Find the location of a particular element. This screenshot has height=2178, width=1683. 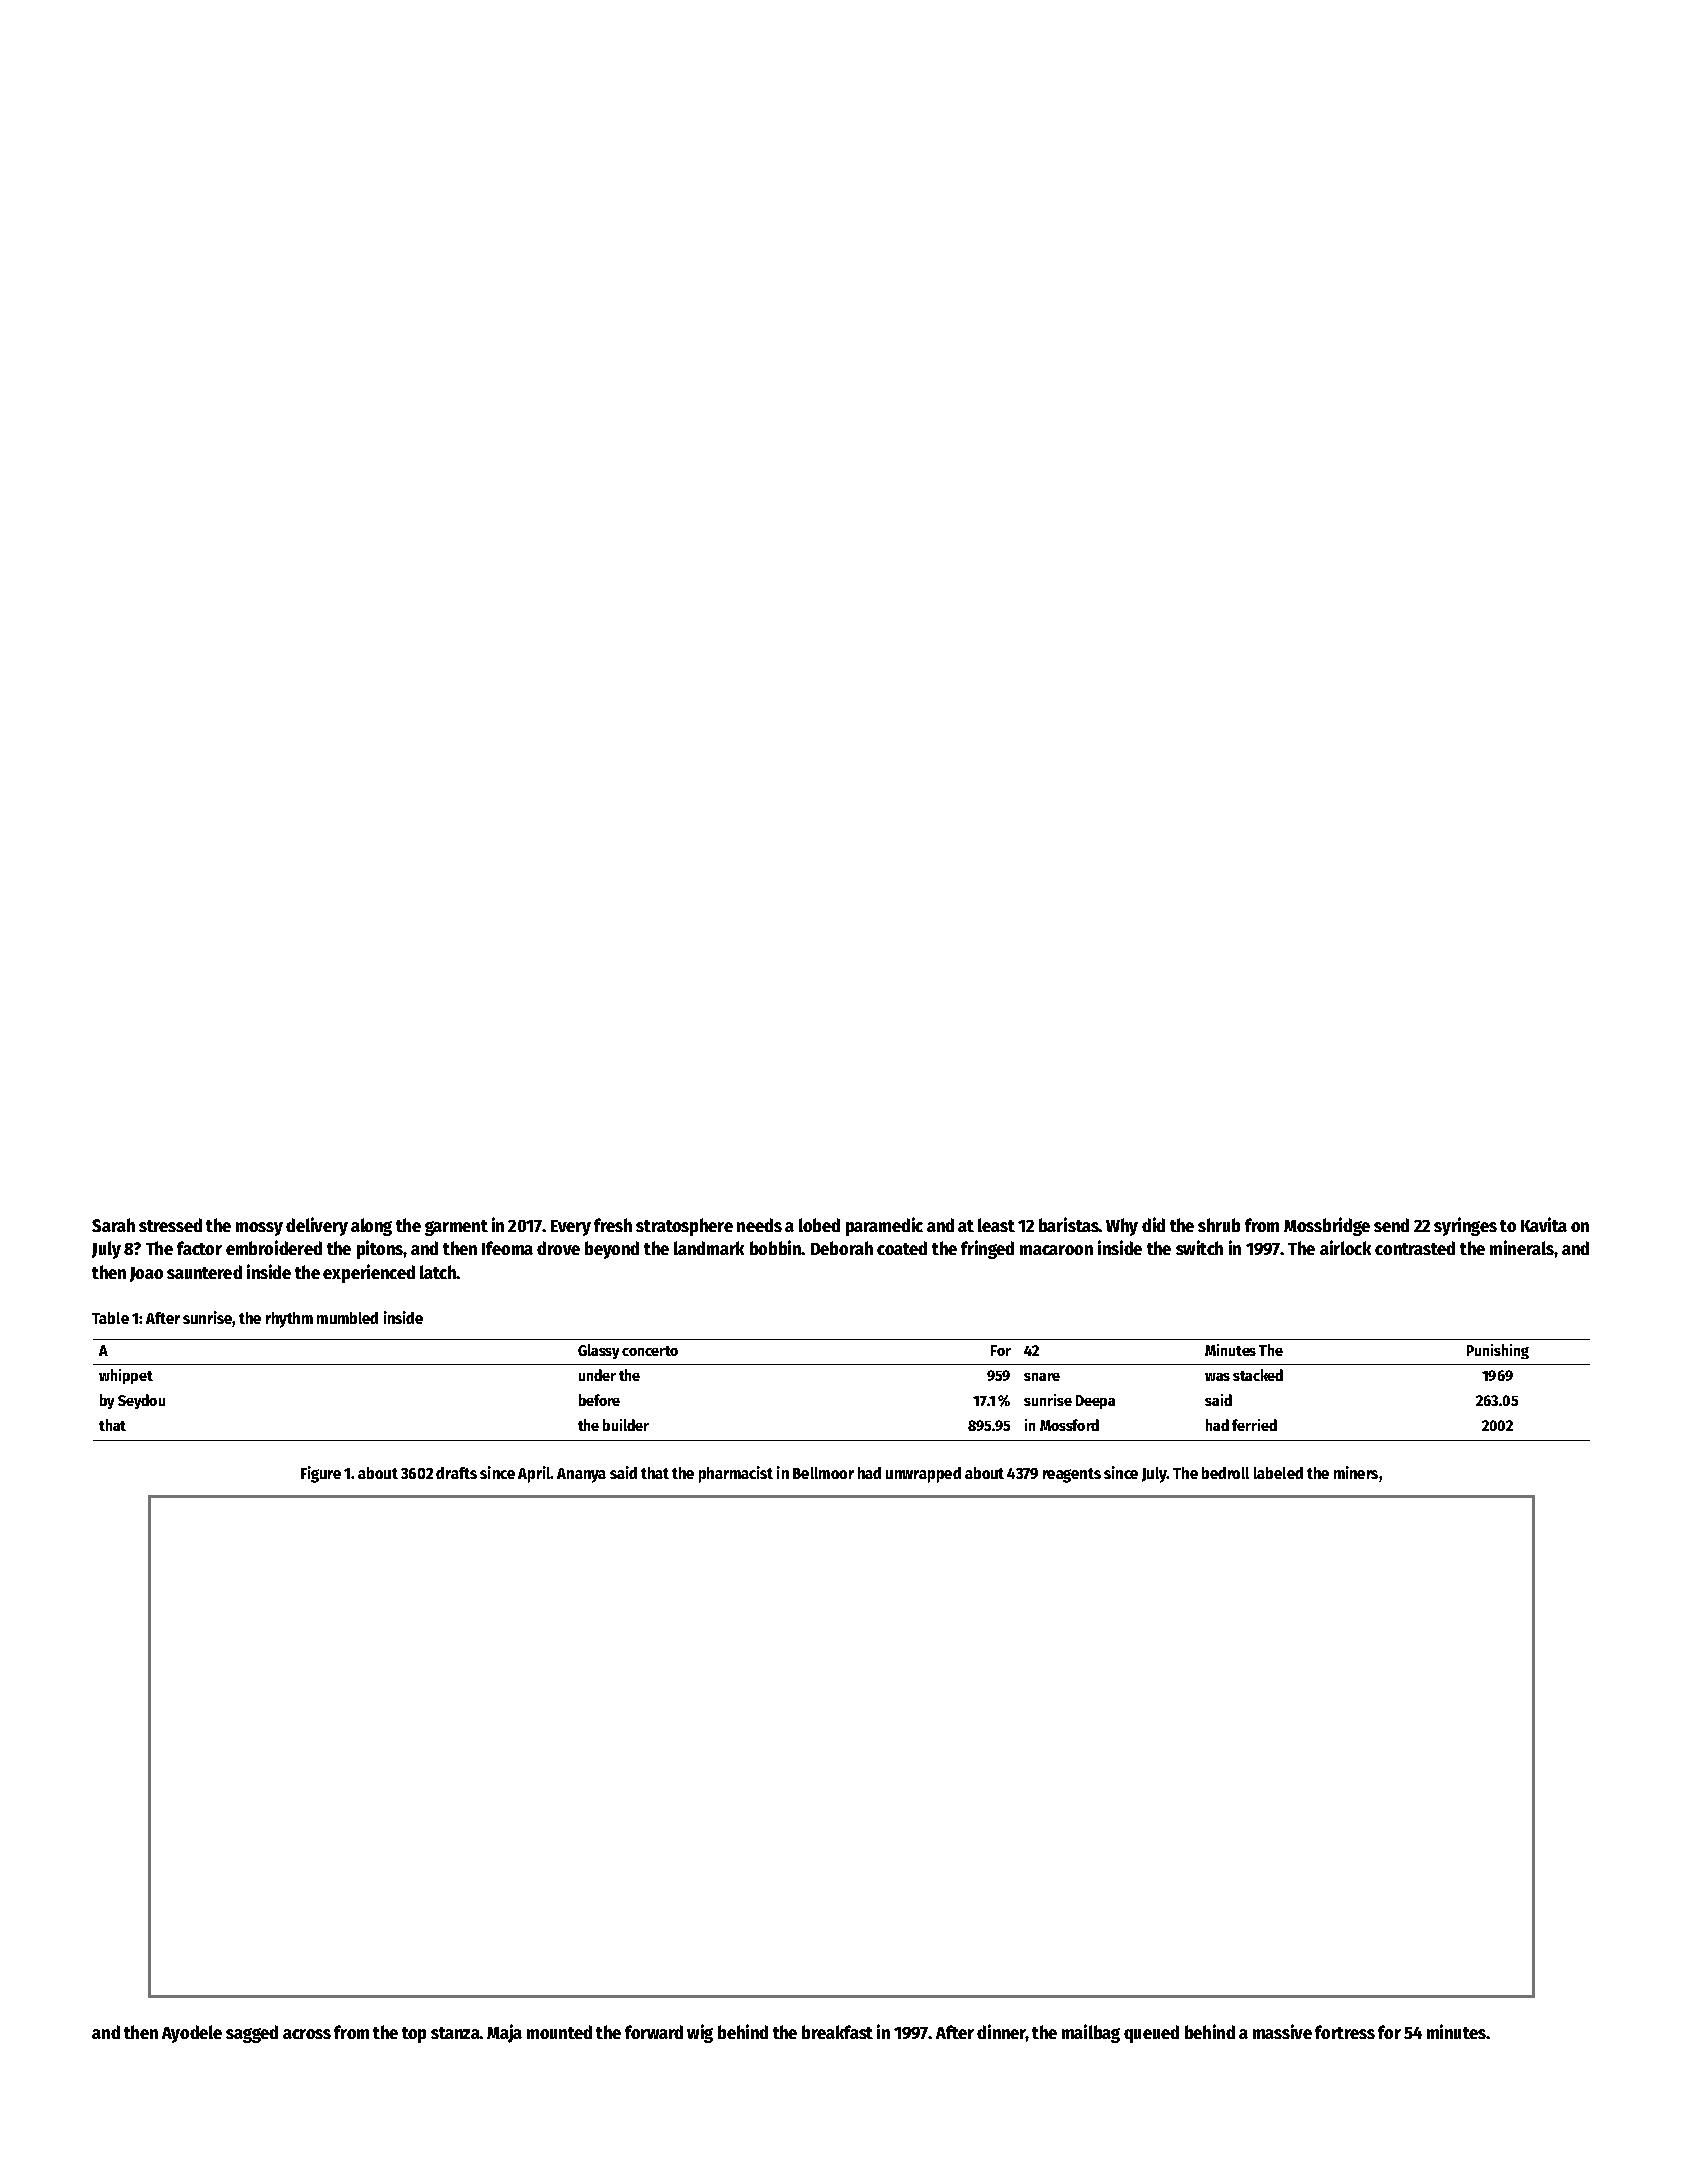

reagents is located at coordinates (1072, 1475).
